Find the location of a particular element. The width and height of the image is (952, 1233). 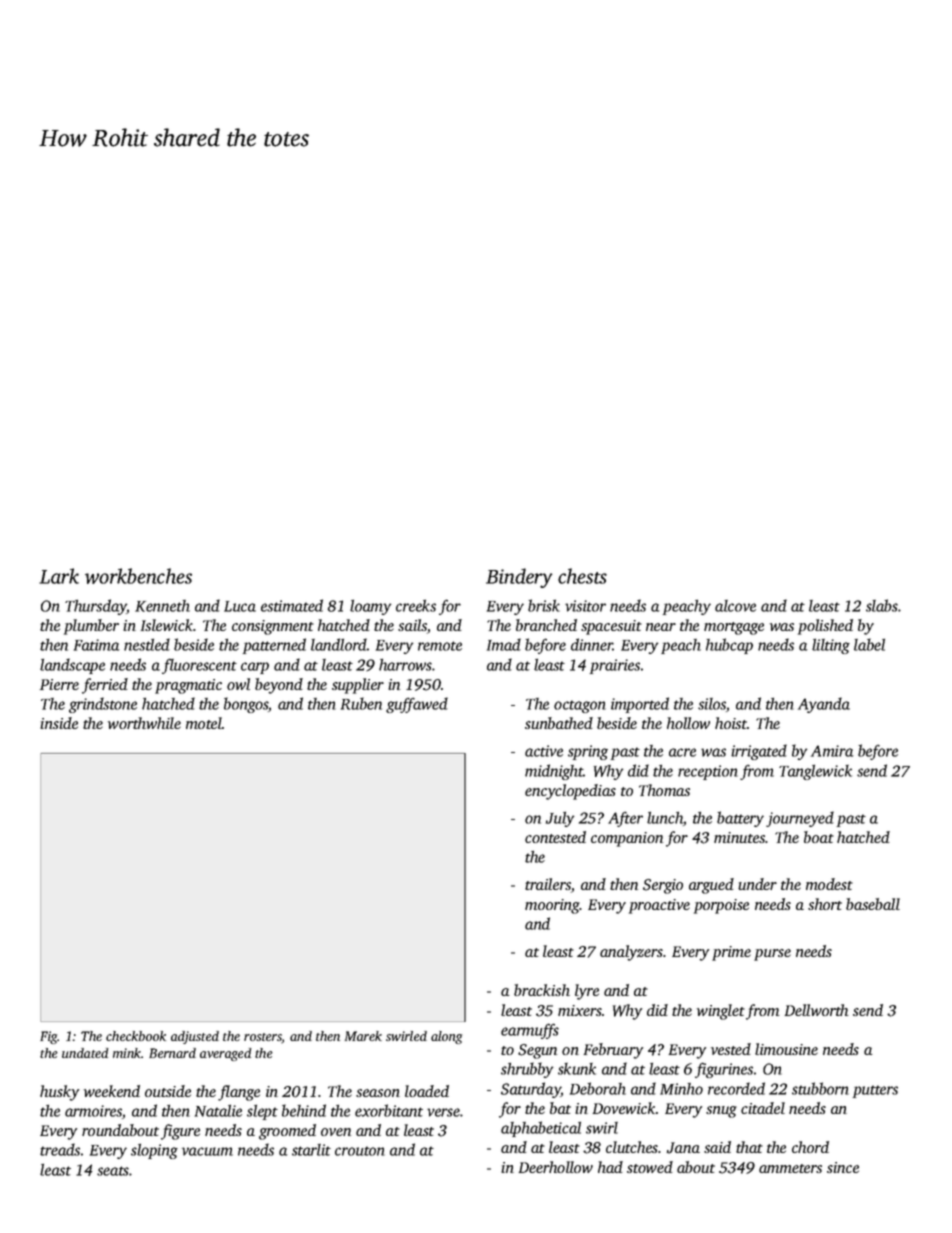

mixers is located at coordinates (580, 1010).
